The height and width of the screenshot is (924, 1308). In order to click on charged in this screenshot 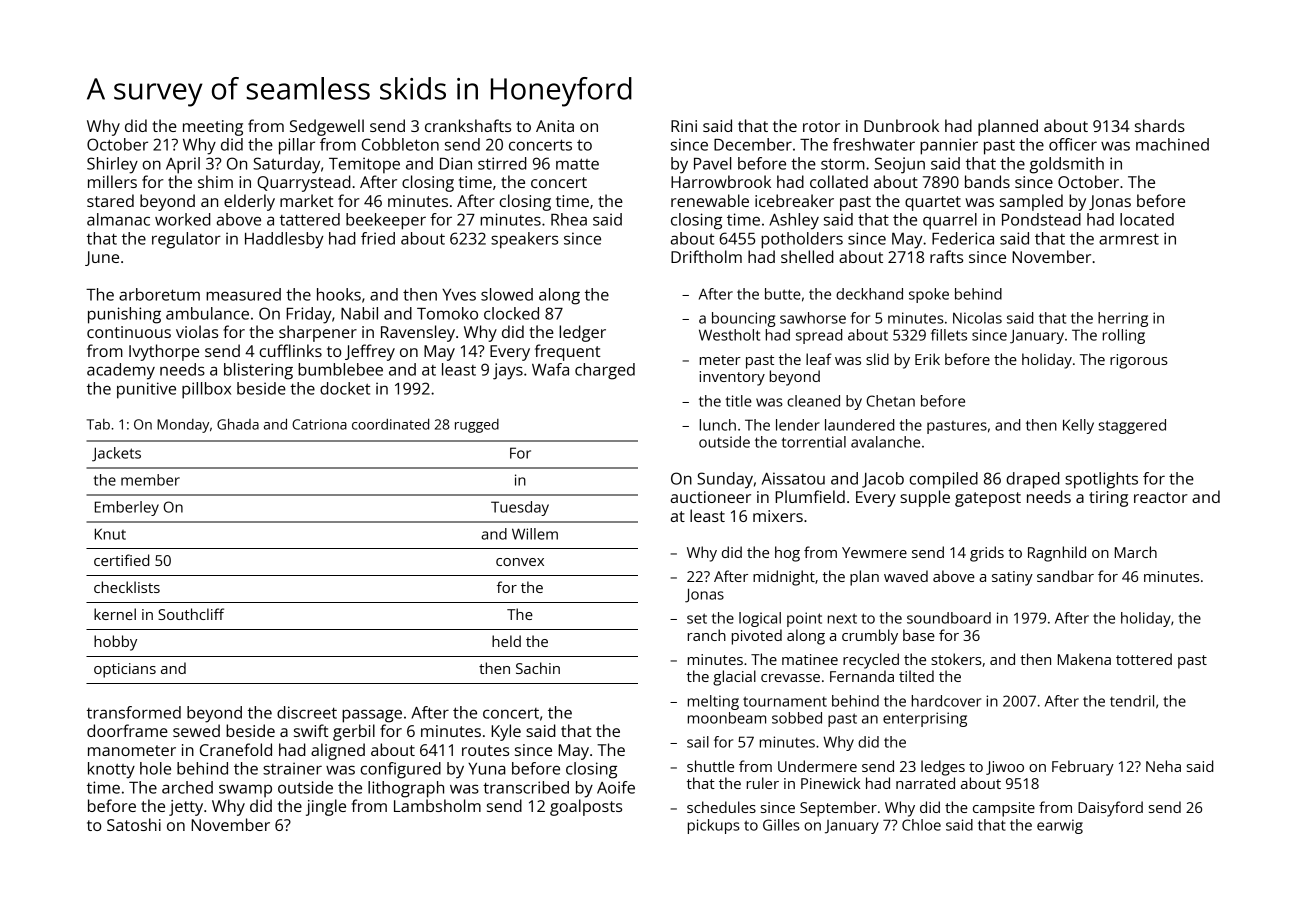, I will do `click(605, 371)`.
